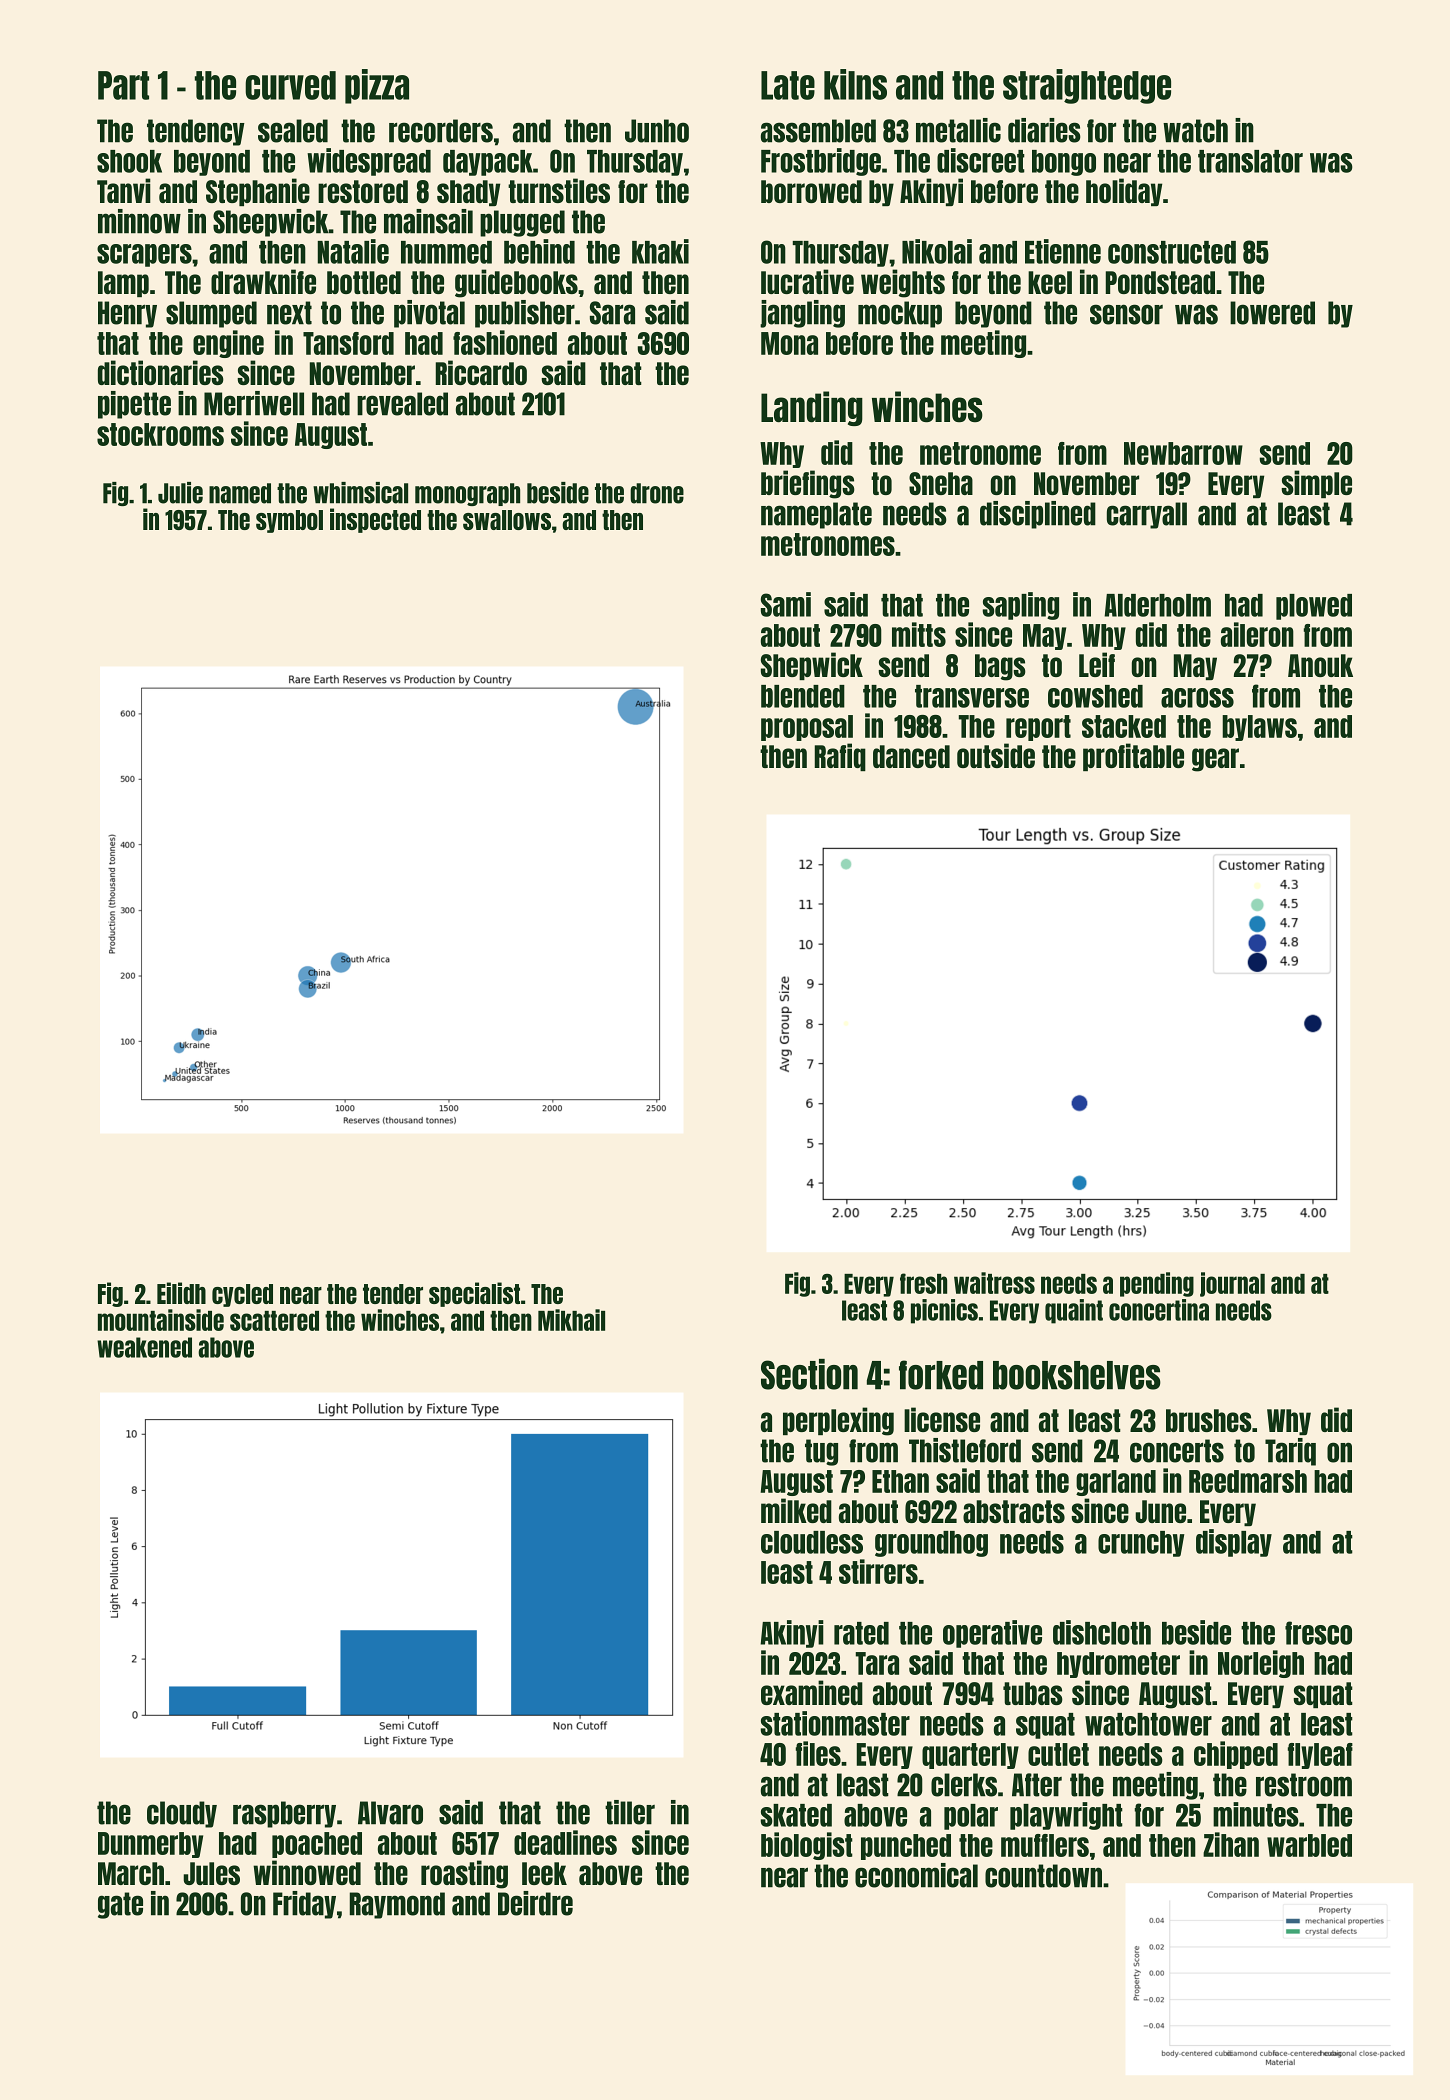 The width and height of the image is (1450, 2100). Describe the element at coordinates (1172, 252) in the image. I see `constructed` at that location.
